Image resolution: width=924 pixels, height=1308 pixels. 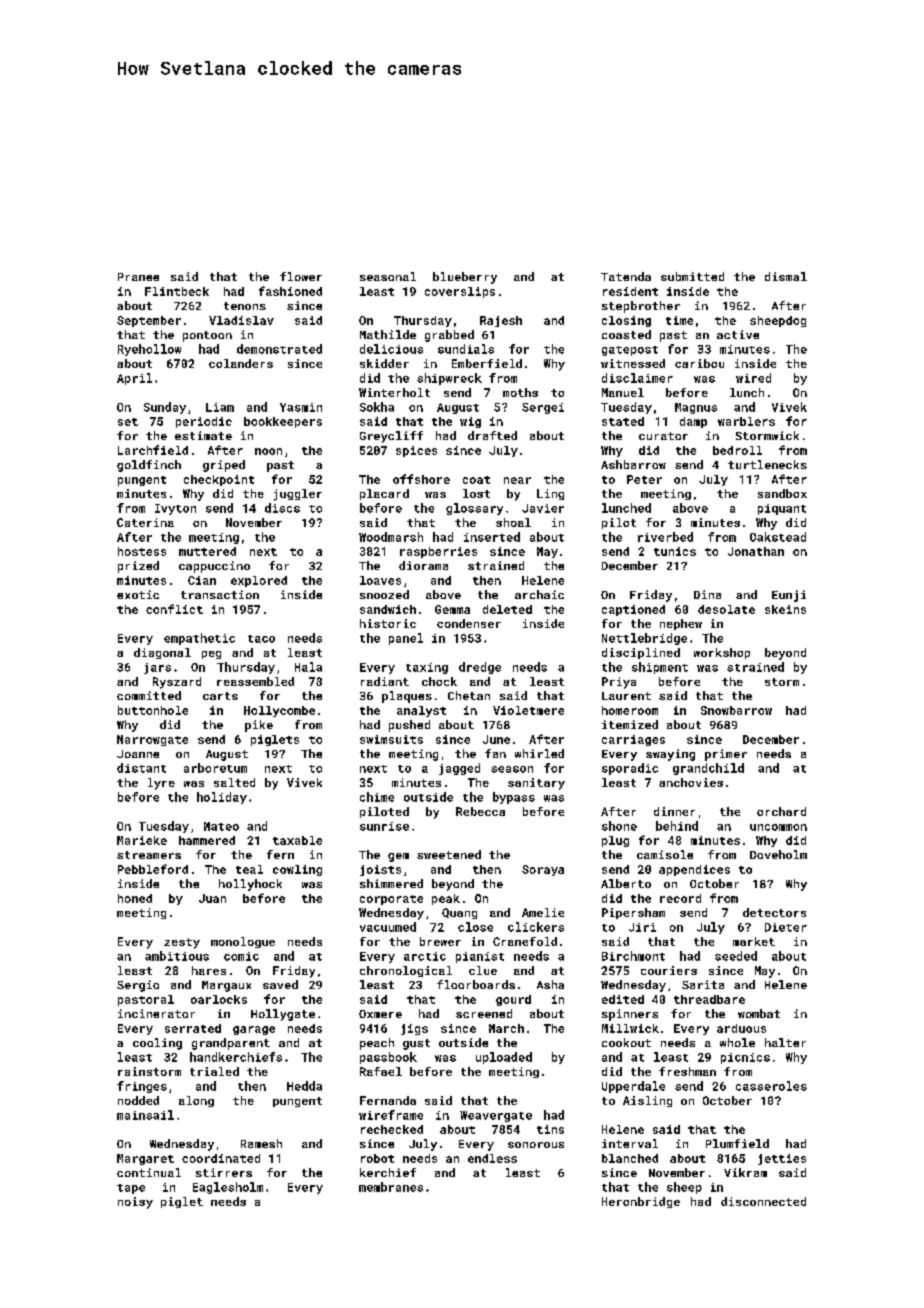 What do you see at coordinates (663, 436) in the document?
I see `curator` at bounding box center [663, 436].
